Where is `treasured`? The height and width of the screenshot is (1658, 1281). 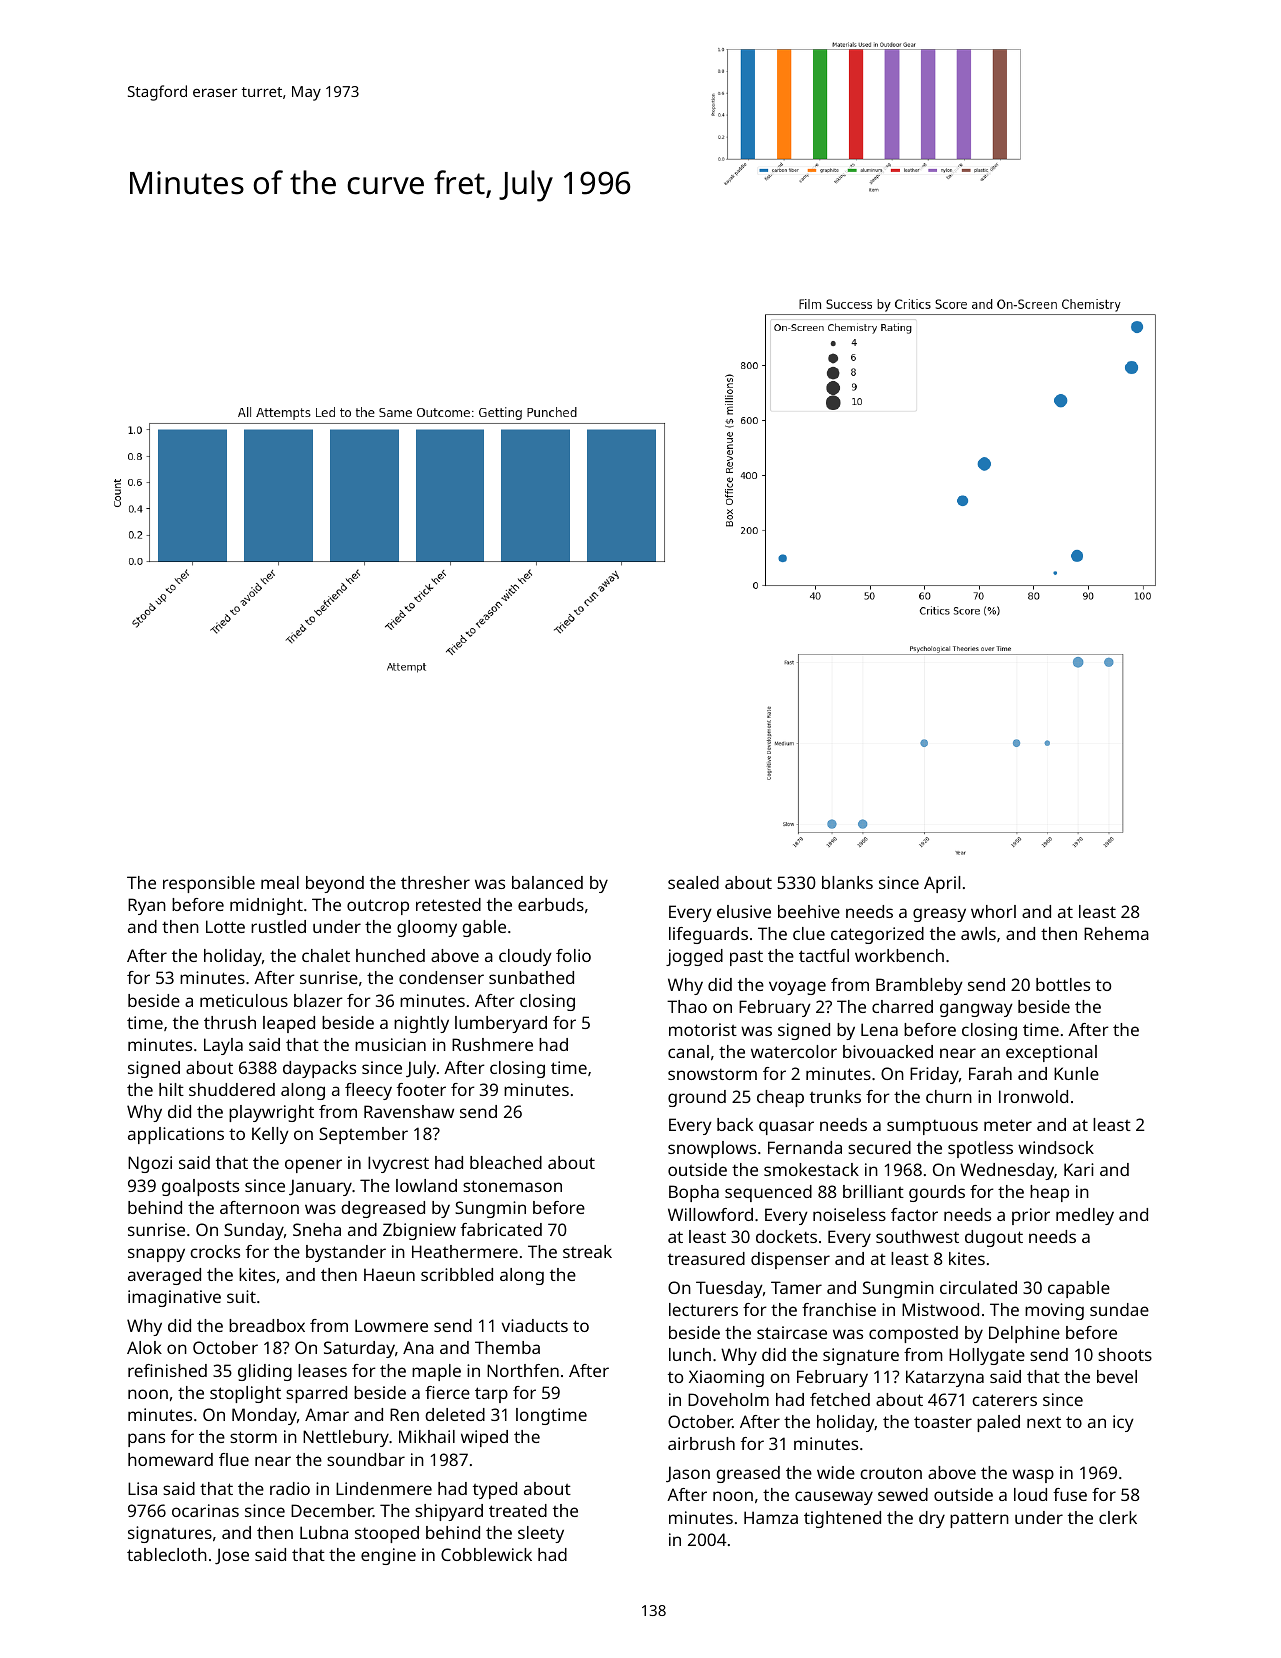
treasured is located at coordinates (706, 1258).
